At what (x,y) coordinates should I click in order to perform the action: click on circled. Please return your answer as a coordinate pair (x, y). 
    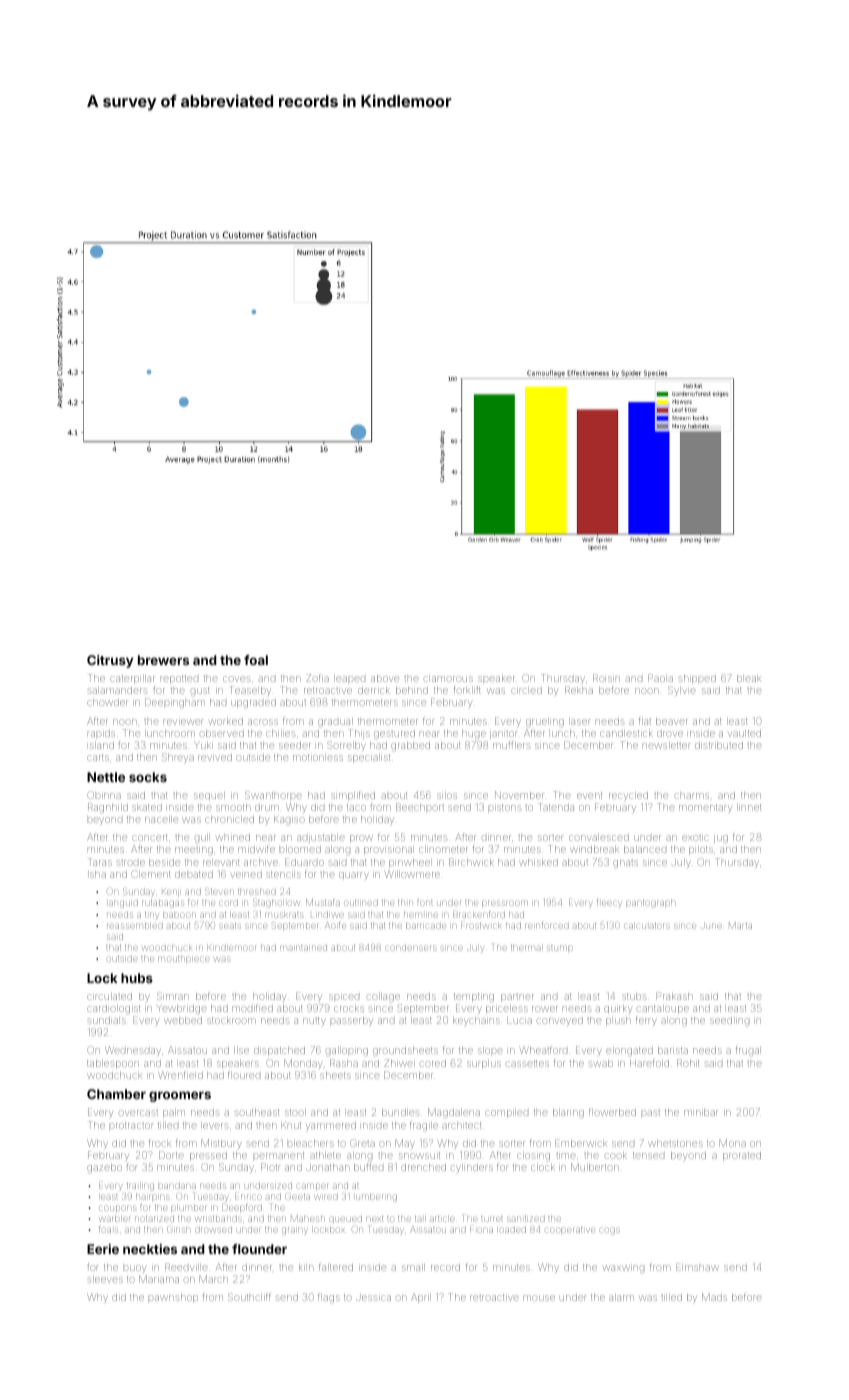
    Looking at the image, I should click on (526, 691).
